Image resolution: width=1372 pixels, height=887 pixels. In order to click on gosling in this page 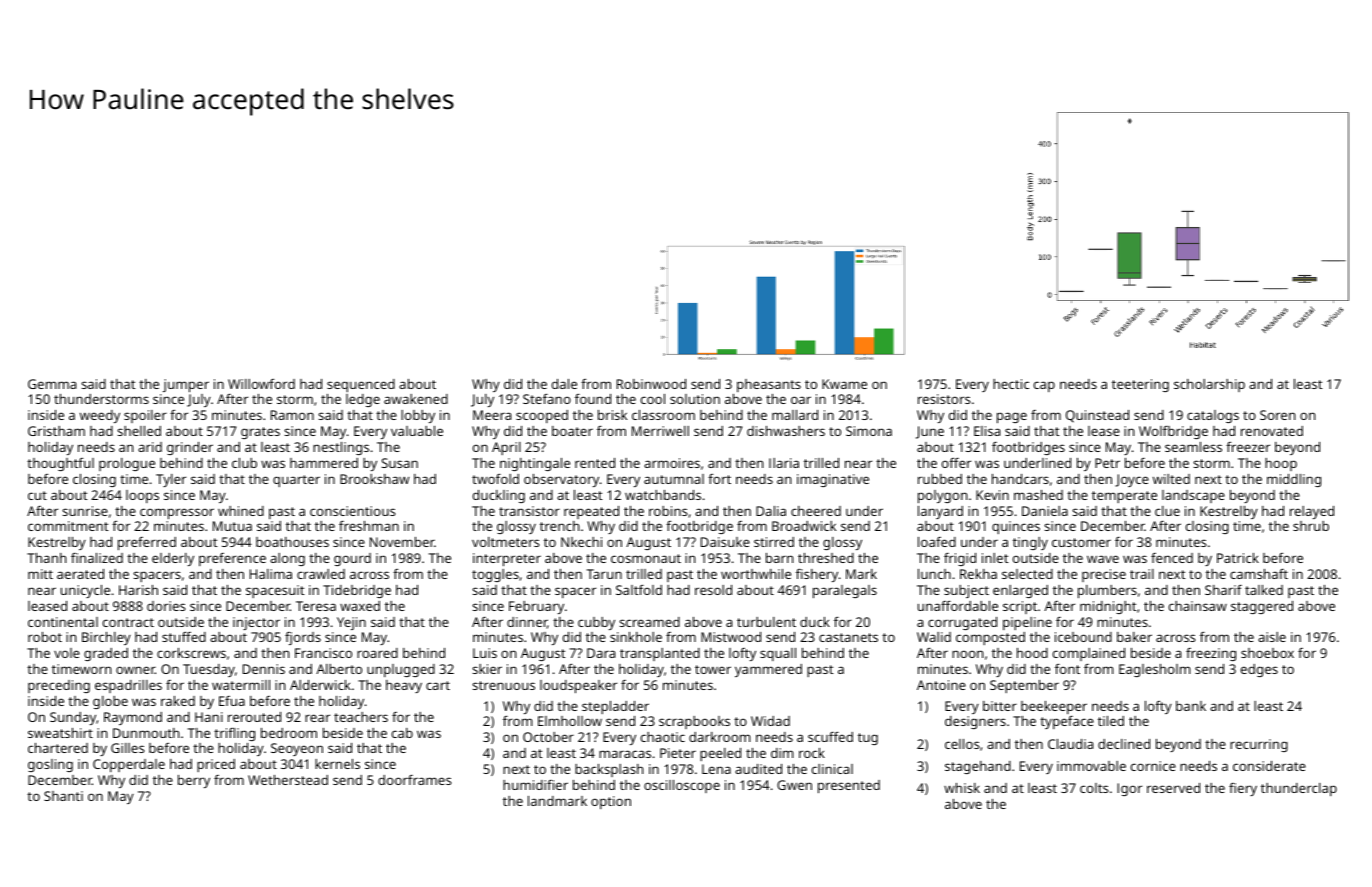, I will do `click(50, 765)`.
